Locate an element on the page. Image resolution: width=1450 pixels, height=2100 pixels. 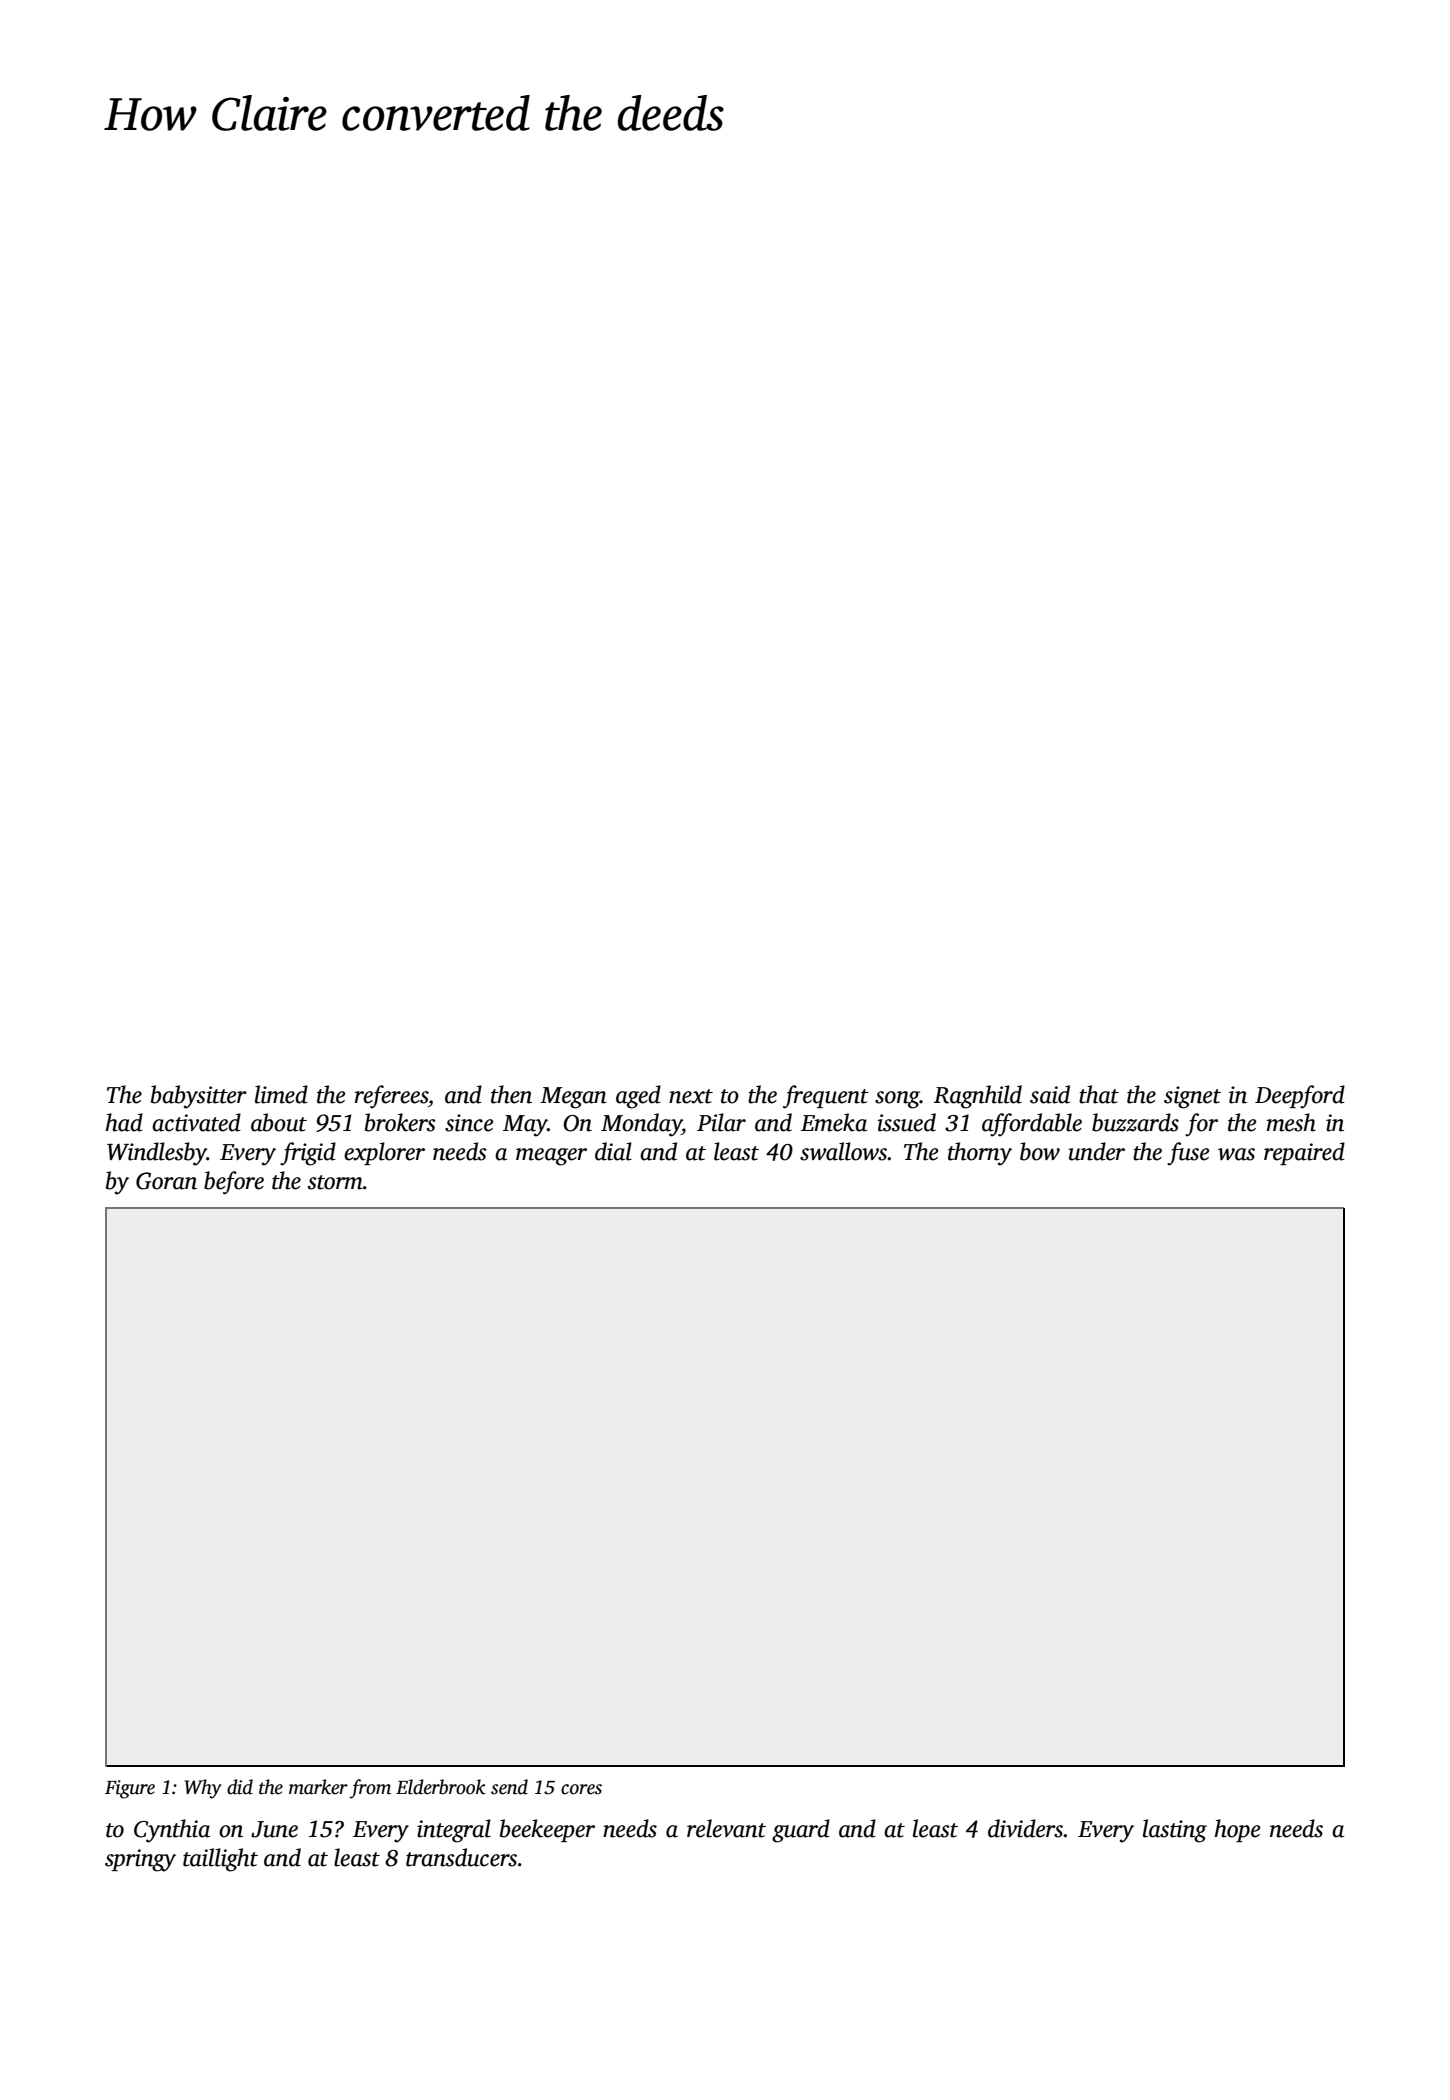
send is located at coordinates (509, 1787).
